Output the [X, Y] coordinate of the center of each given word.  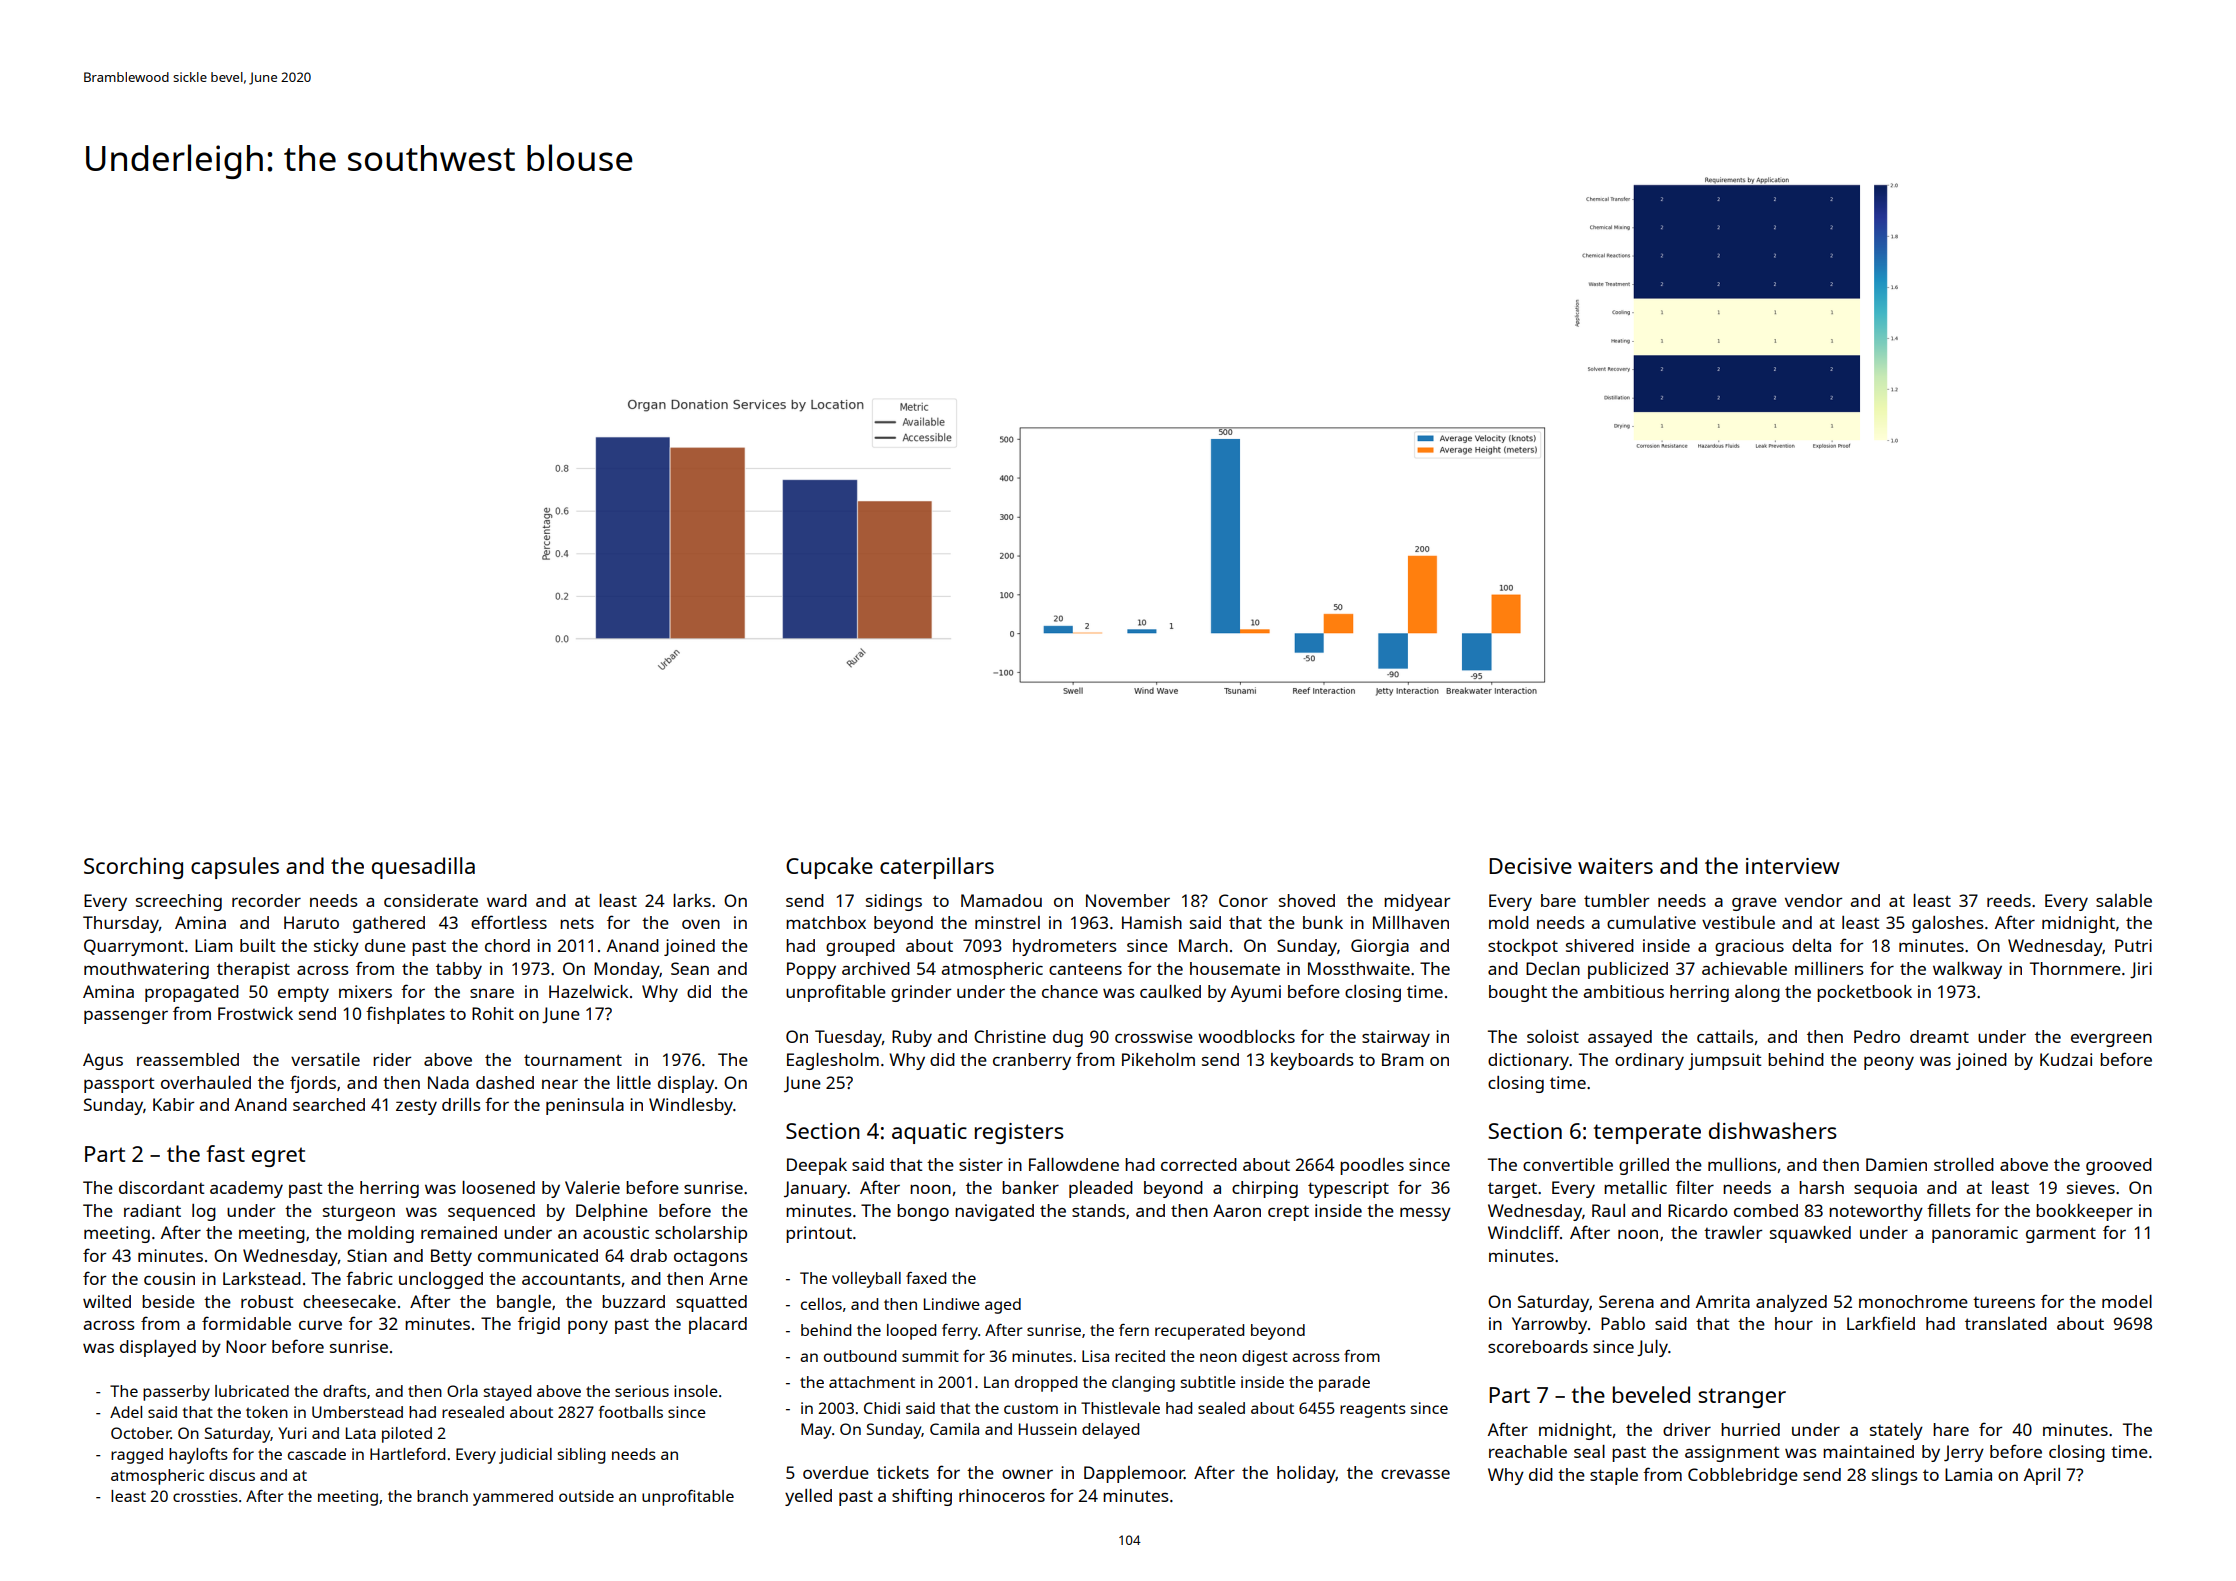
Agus [103, 1061]
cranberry [1032, 1061]
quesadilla [423, 868]
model [2127, 1301]
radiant [152, 1210]
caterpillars [937, 868]
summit [930, 1356]
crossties [205, 1496]
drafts [344, 1391]
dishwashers [1773, 1130]
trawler [1733, 1232]
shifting [922, 1497]
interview [1793, 866]
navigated [994, 1212]
